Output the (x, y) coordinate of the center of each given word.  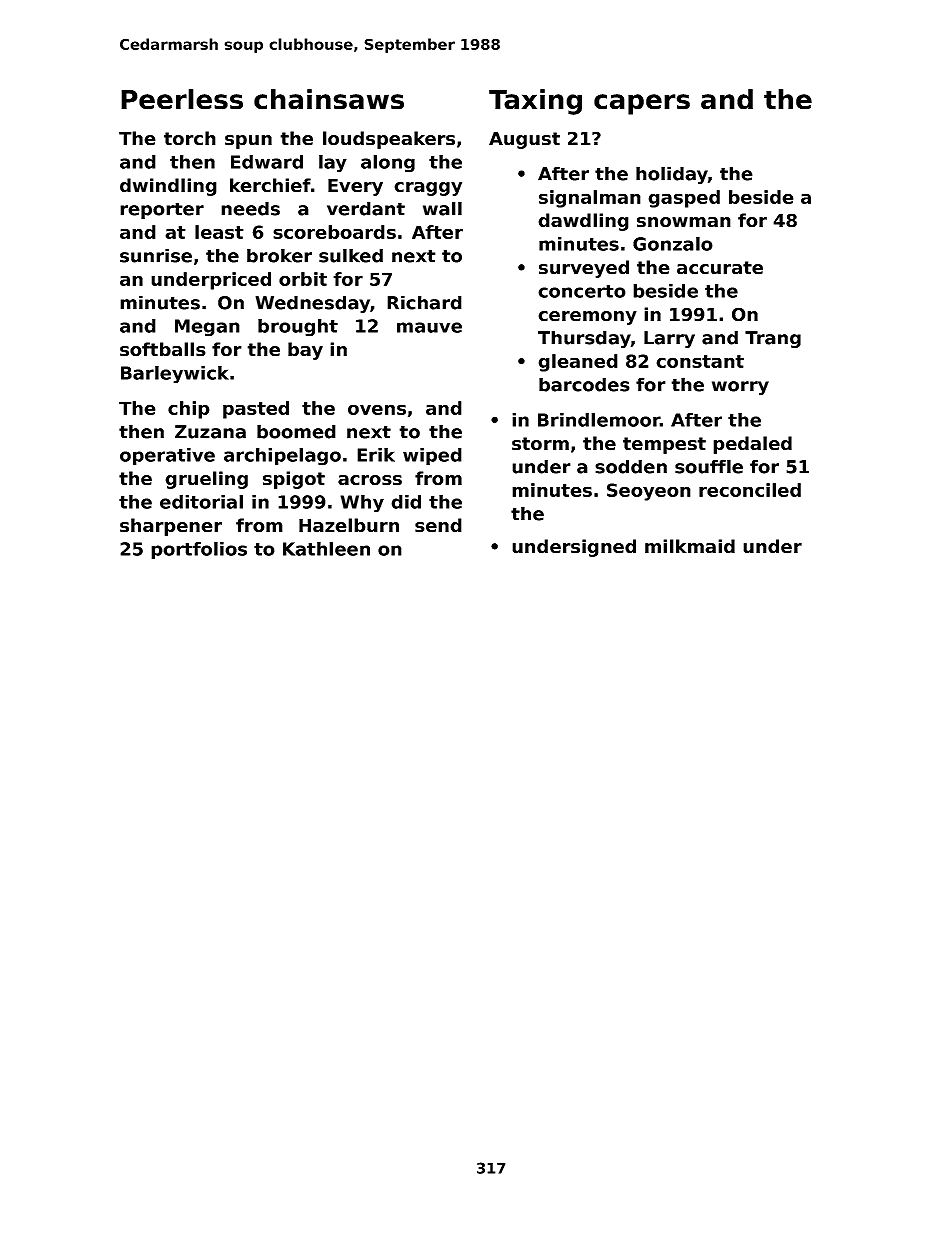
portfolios (199, 551)
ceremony (587, 318)
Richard (424, 302)
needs (250, 208)
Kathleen (326, 549)
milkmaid (690, 546)
